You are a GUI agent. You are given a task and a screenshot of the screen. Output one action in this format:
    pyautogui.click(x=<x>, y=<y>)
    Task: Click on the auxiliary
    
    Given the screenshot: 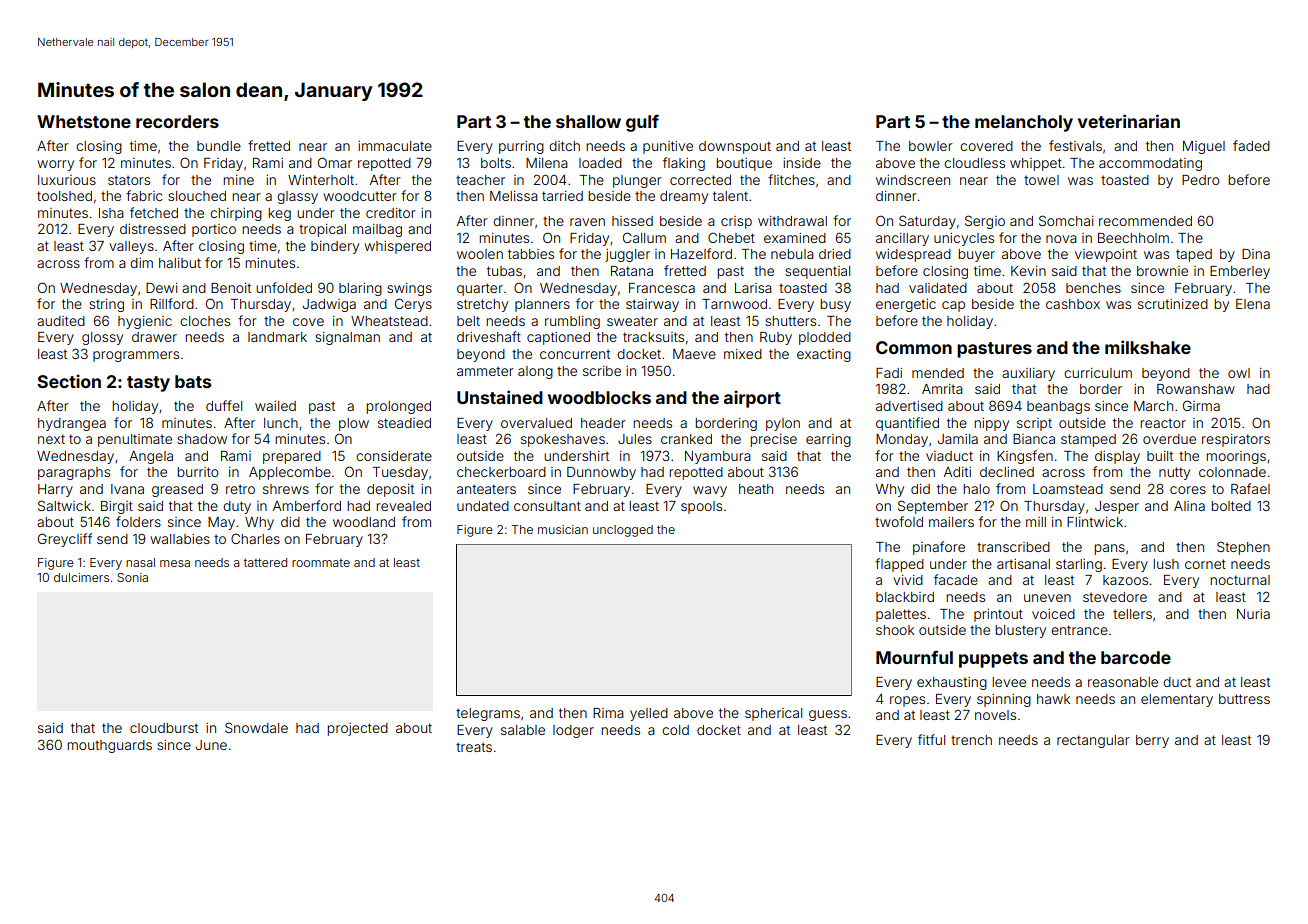 What is the action you would take?
    pyautogui.click(x=1028, y=374)
